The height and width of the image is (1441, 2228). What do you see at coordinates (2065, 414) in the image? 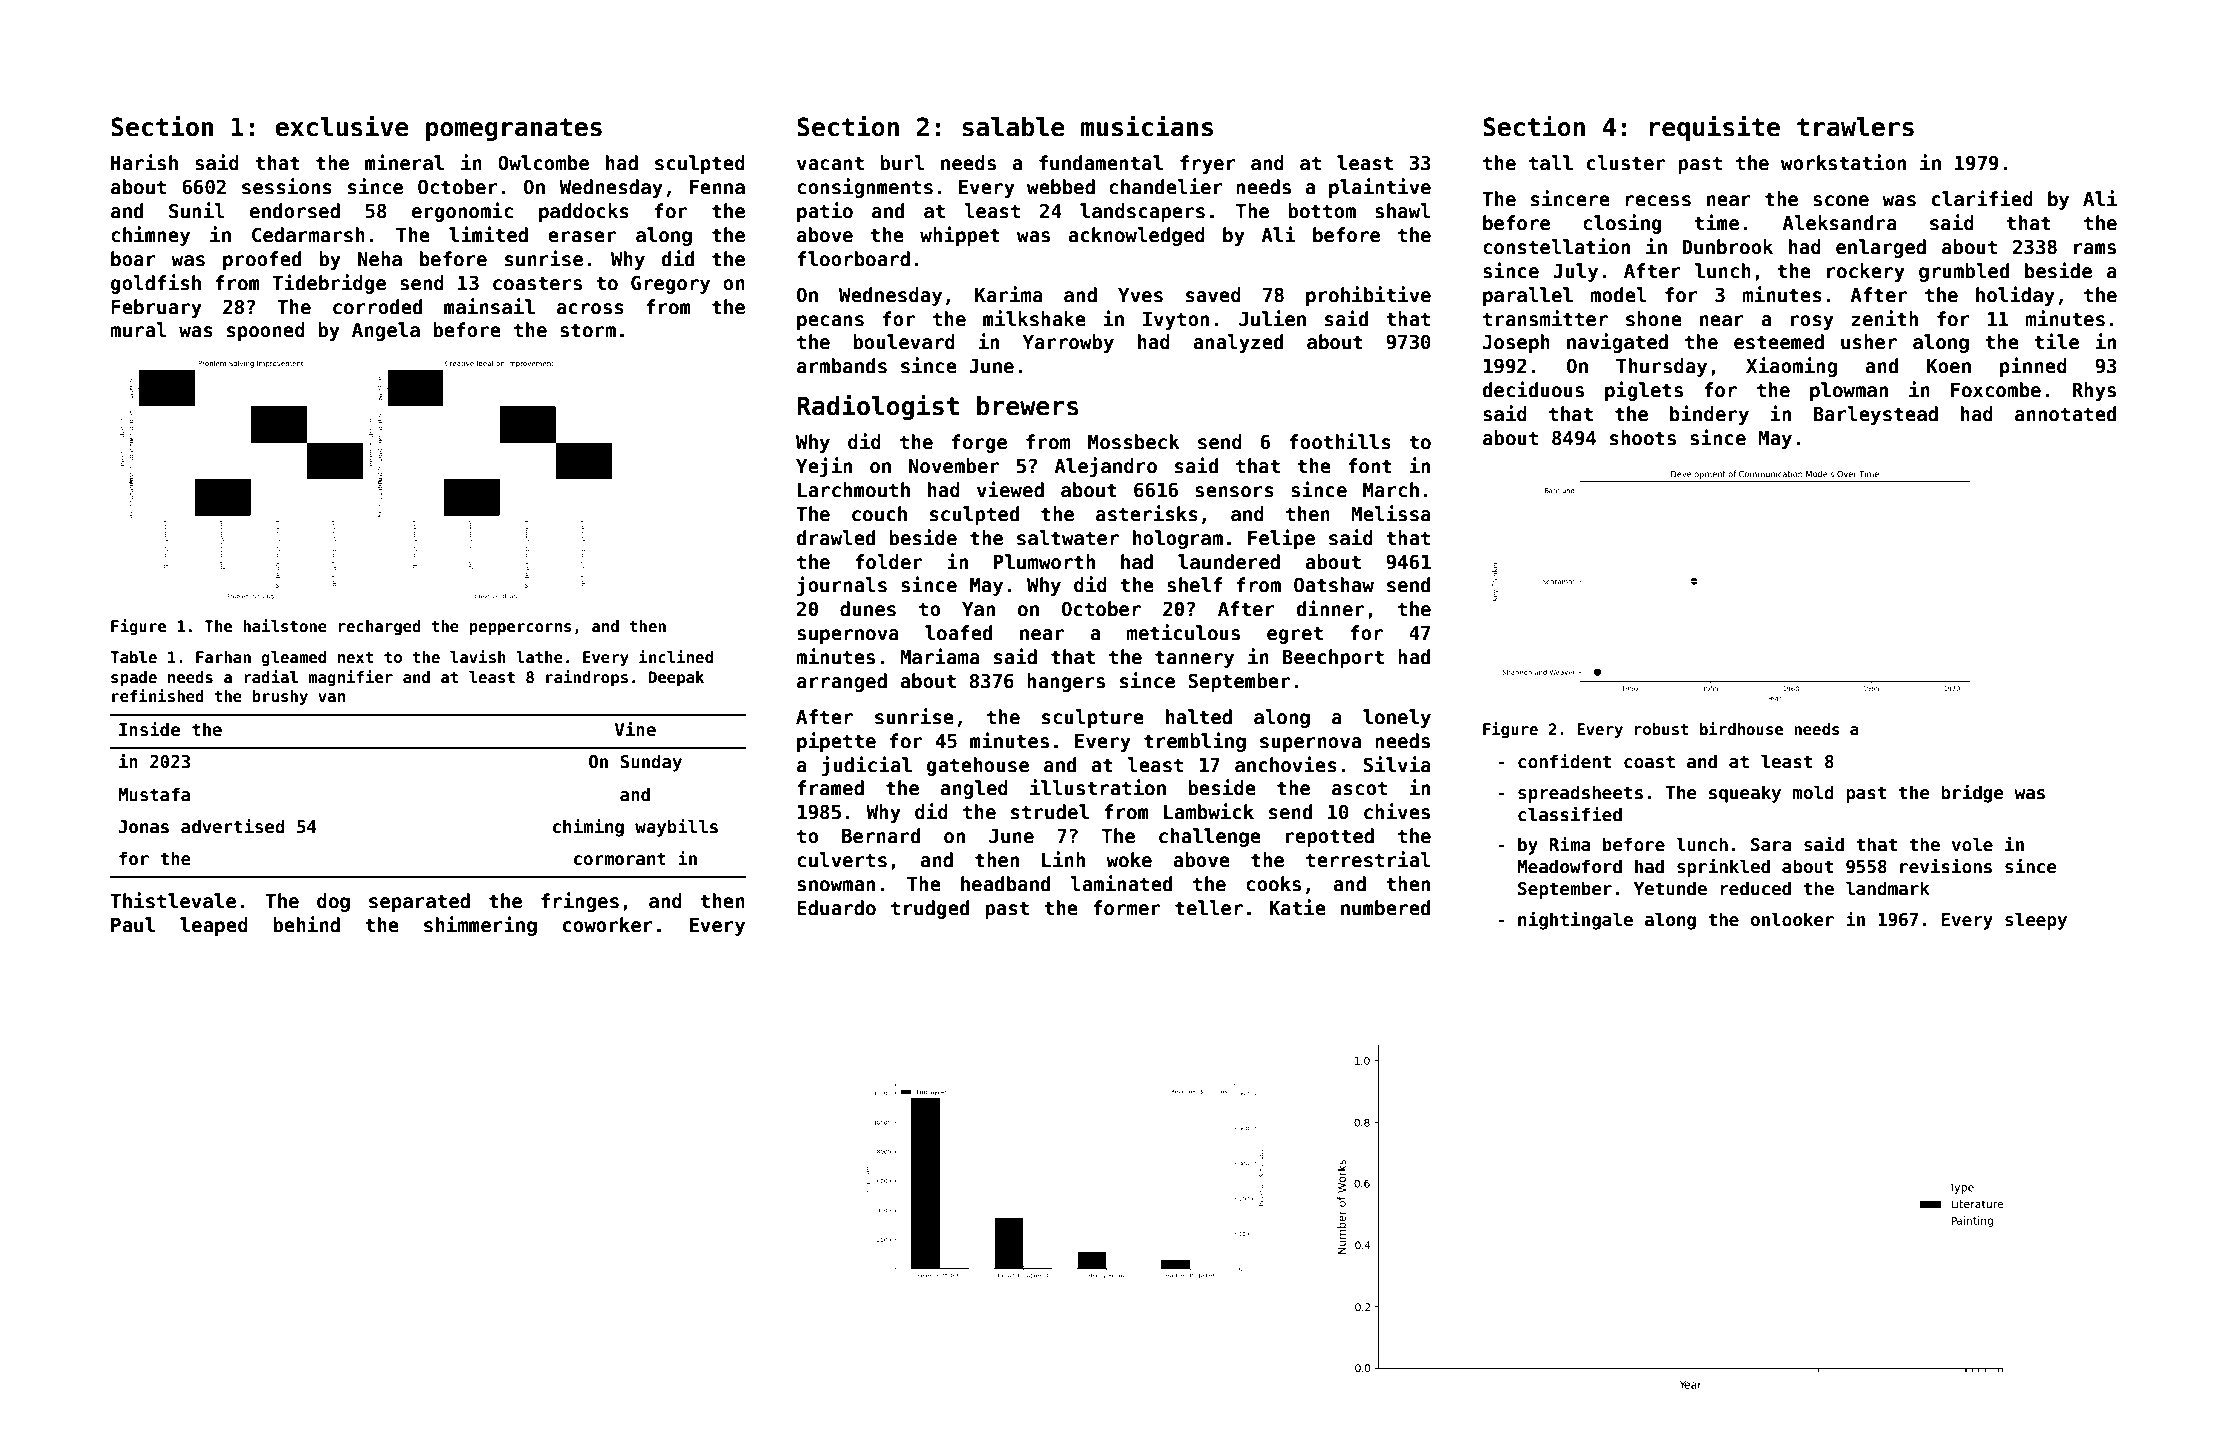
I see `annotated` at bounding box center [2065, 414].
